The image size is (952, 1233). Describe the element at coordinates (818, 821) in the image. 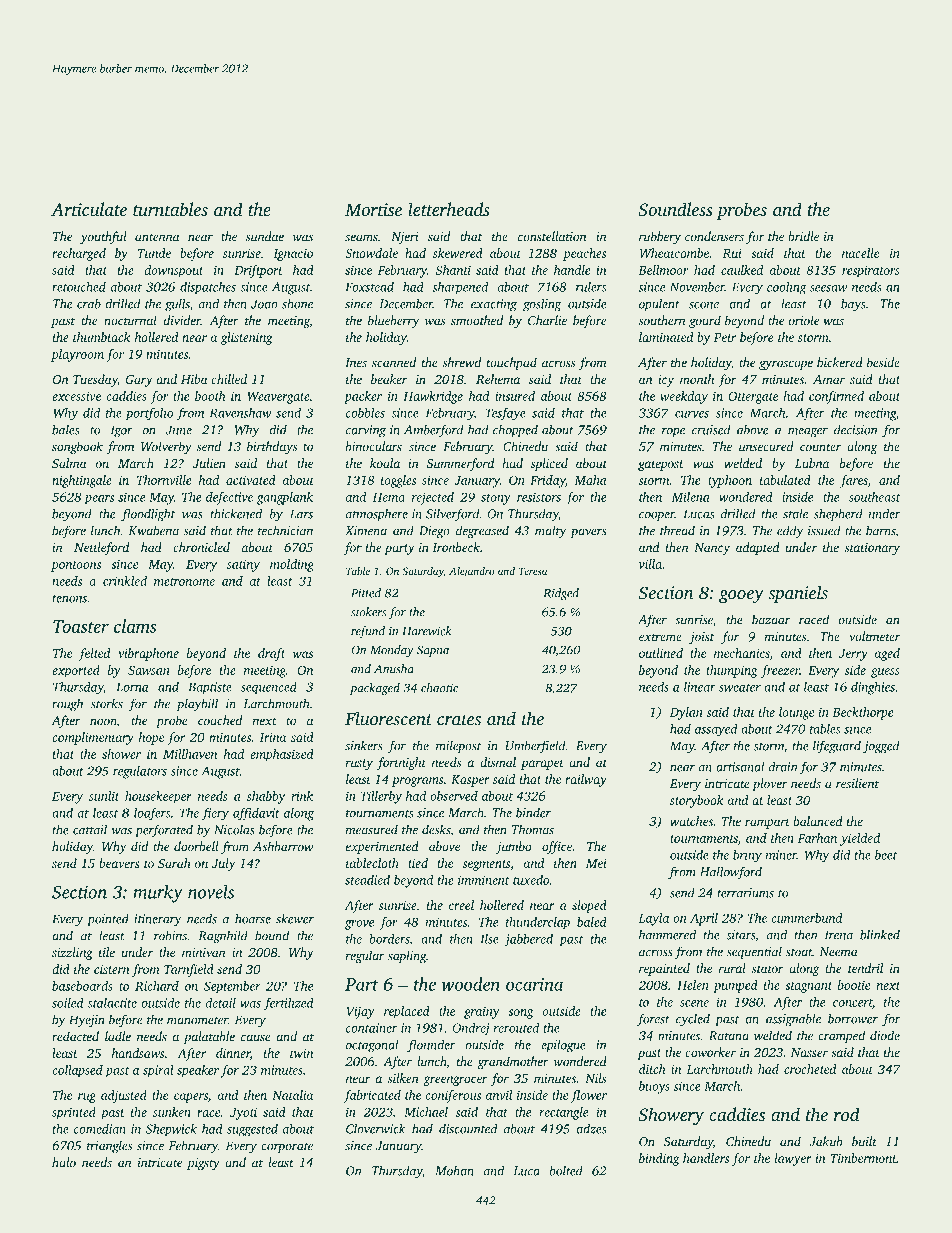

I see `balanced` at that location.
